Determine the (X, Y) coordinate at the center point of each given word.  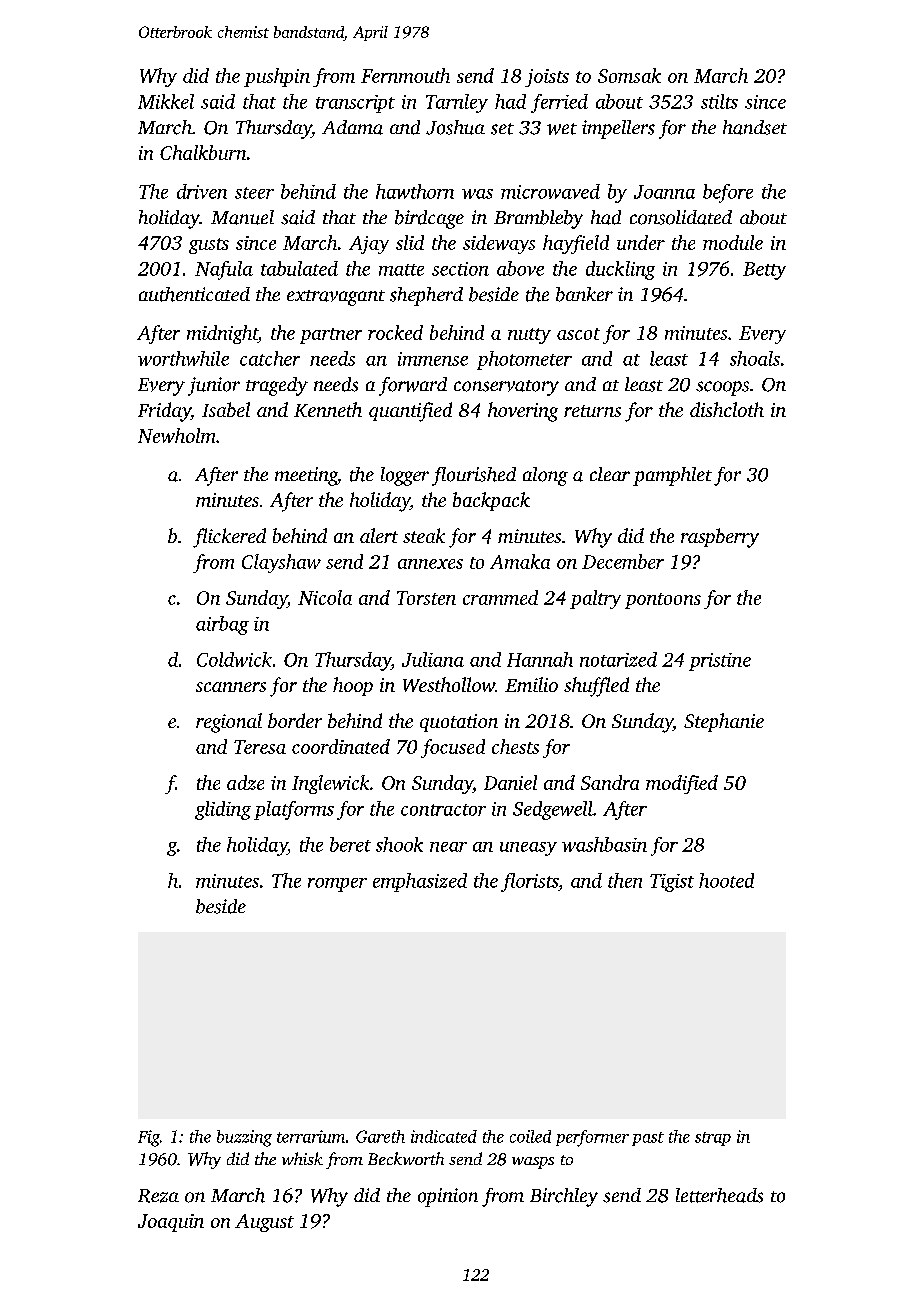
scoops (722, 388)
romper (337, 885)
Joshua (455, 127)
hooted (726, 880)
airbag (222, 625)
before (728, 193)
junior (214, 386)
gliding (223, 810)
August (264, 1223)
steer (254, 193)
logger (405, 476)
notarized (618, 659)
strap (713, 1139)
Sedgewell (553, 810)
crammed (500, 597)
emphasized (420, 882)
